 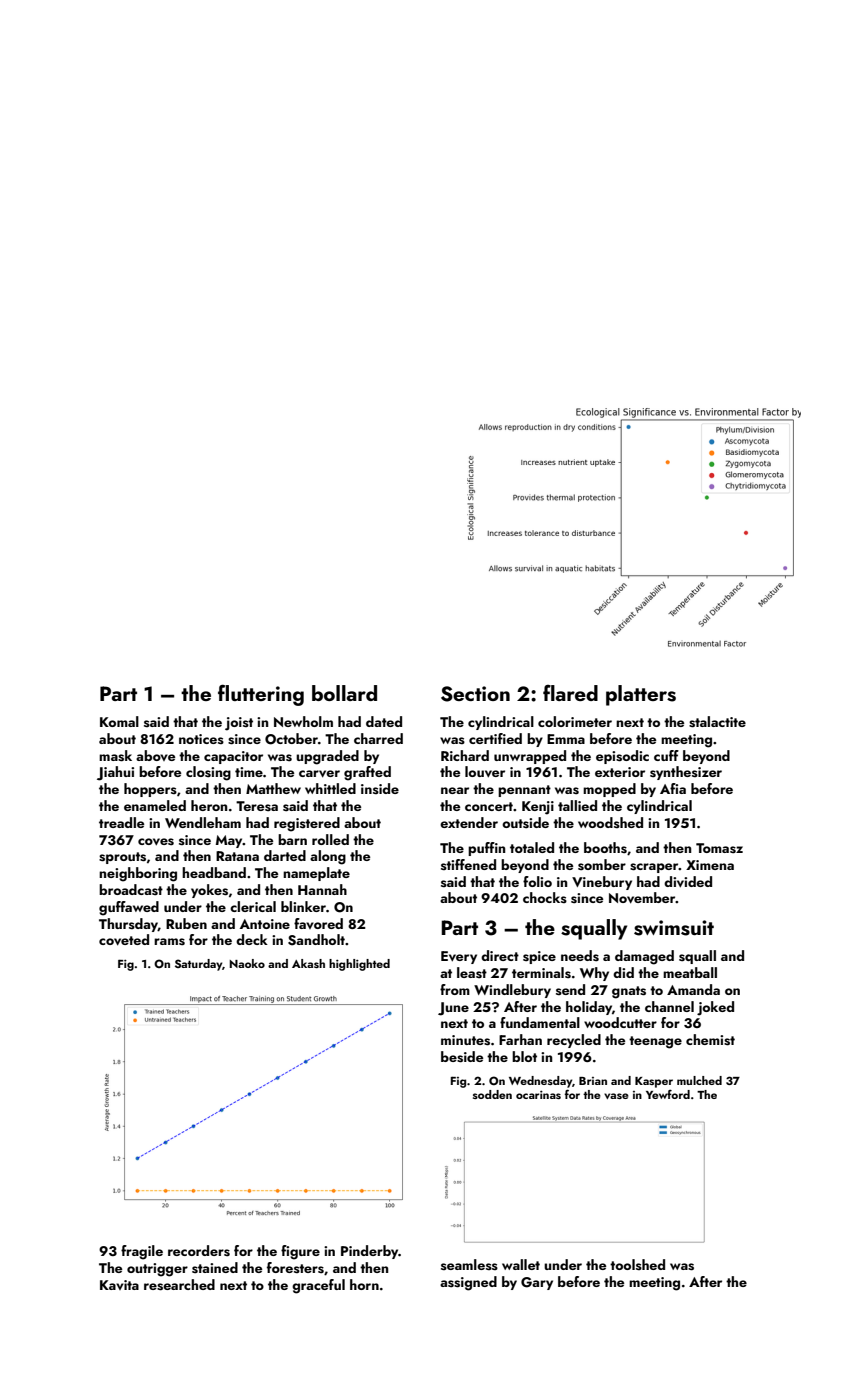 What do you see at coordinates (142, 1252) in the page?
I see `fragile` at bounding box center [142, 1252].
